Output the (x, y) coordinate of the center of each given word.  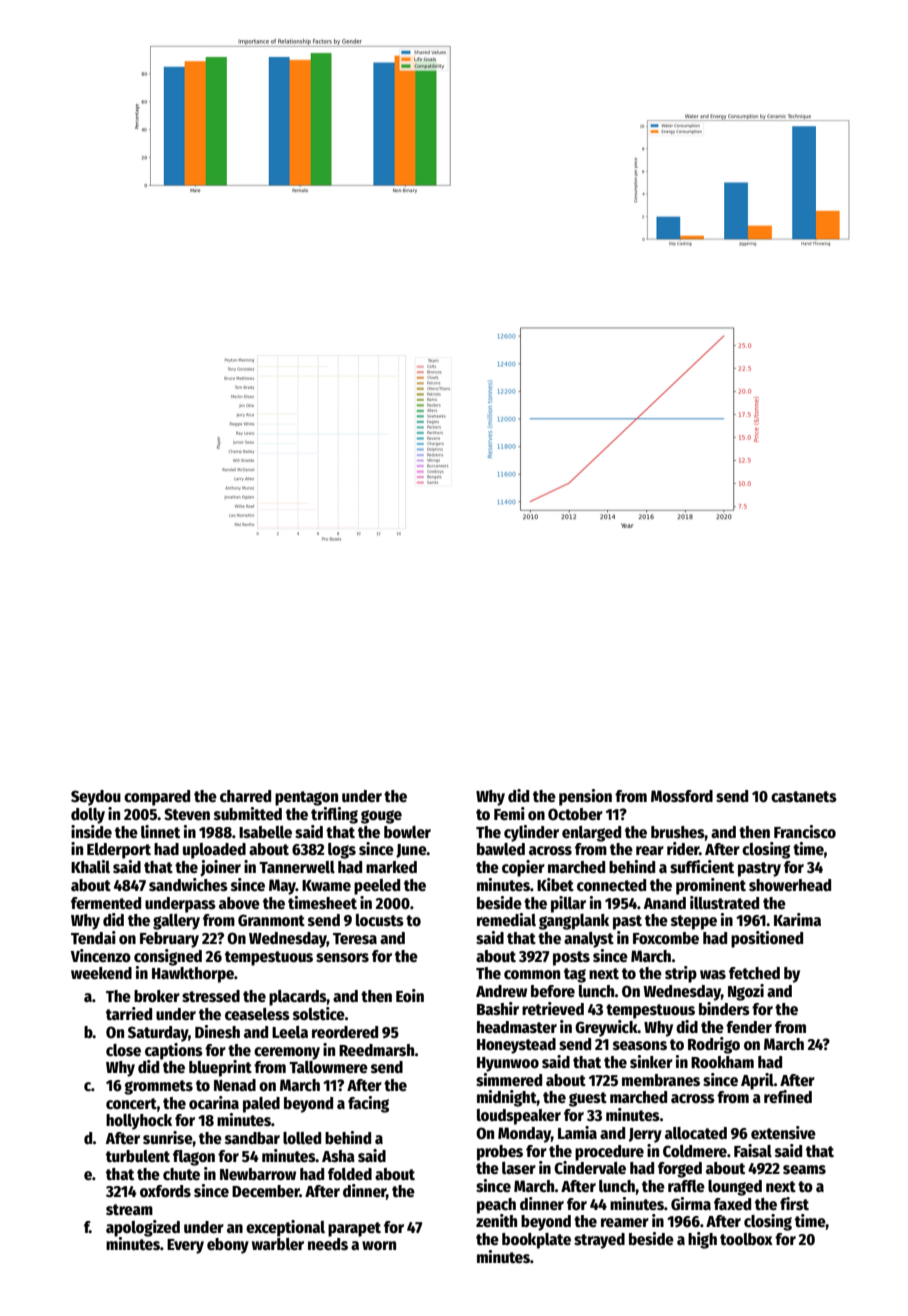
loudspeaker (519, 1117)
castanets (804, 796)
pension (585, 797)
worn (379, 1245)
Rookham (722, 1062)
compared (157, 798)
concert (131, 1104)
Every (185, 1246)
